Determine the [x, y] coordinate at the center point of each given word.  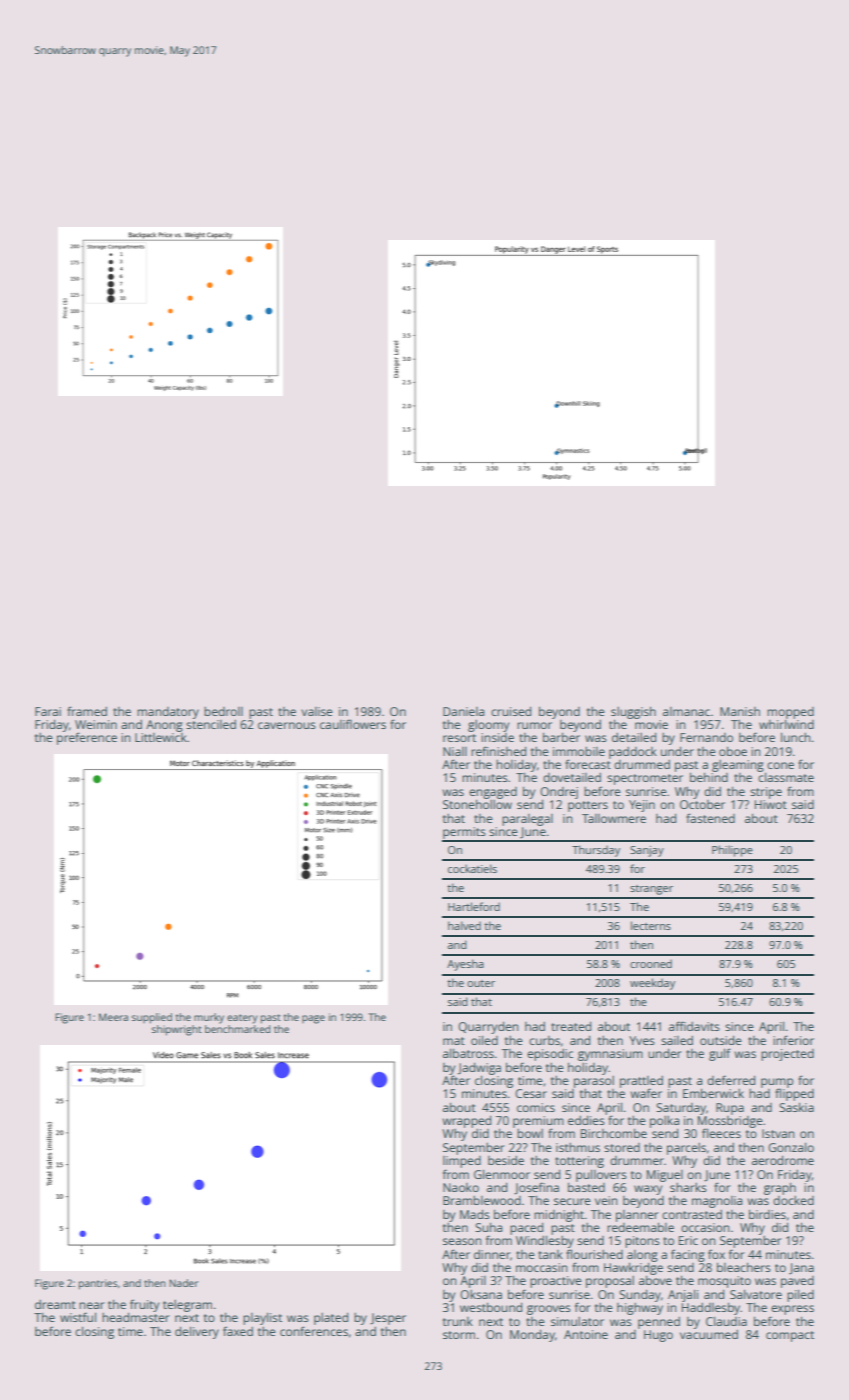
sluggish [633, 713]
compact [790, 1336]
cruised [511, 711]
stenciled [211, 724]
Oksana [481, 1294]
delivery [197, 1332]
